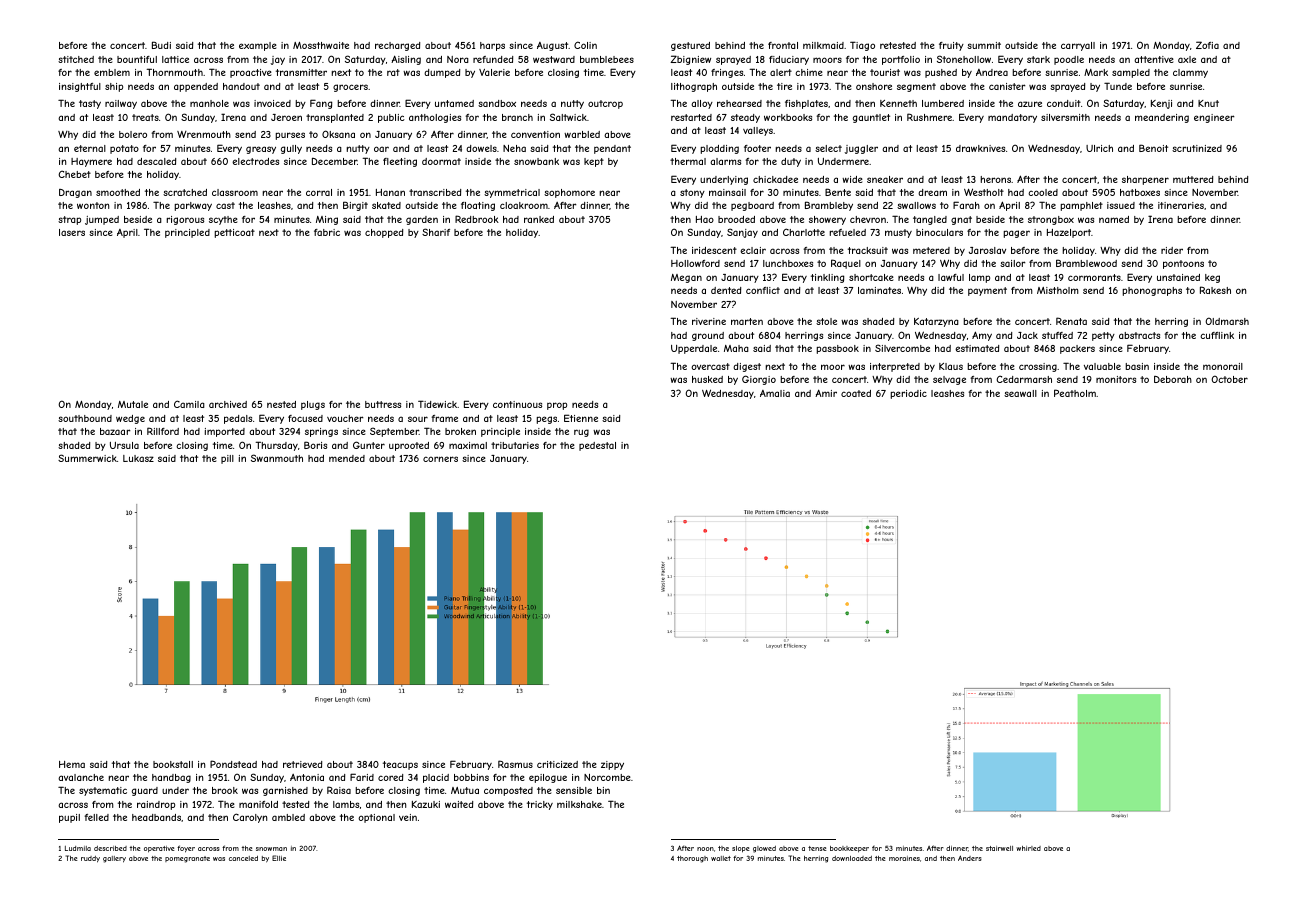 The height and width of the page is (924, 1308). Describe the element at coordinates (757, 148) in the page. I see `footer` at that location.
